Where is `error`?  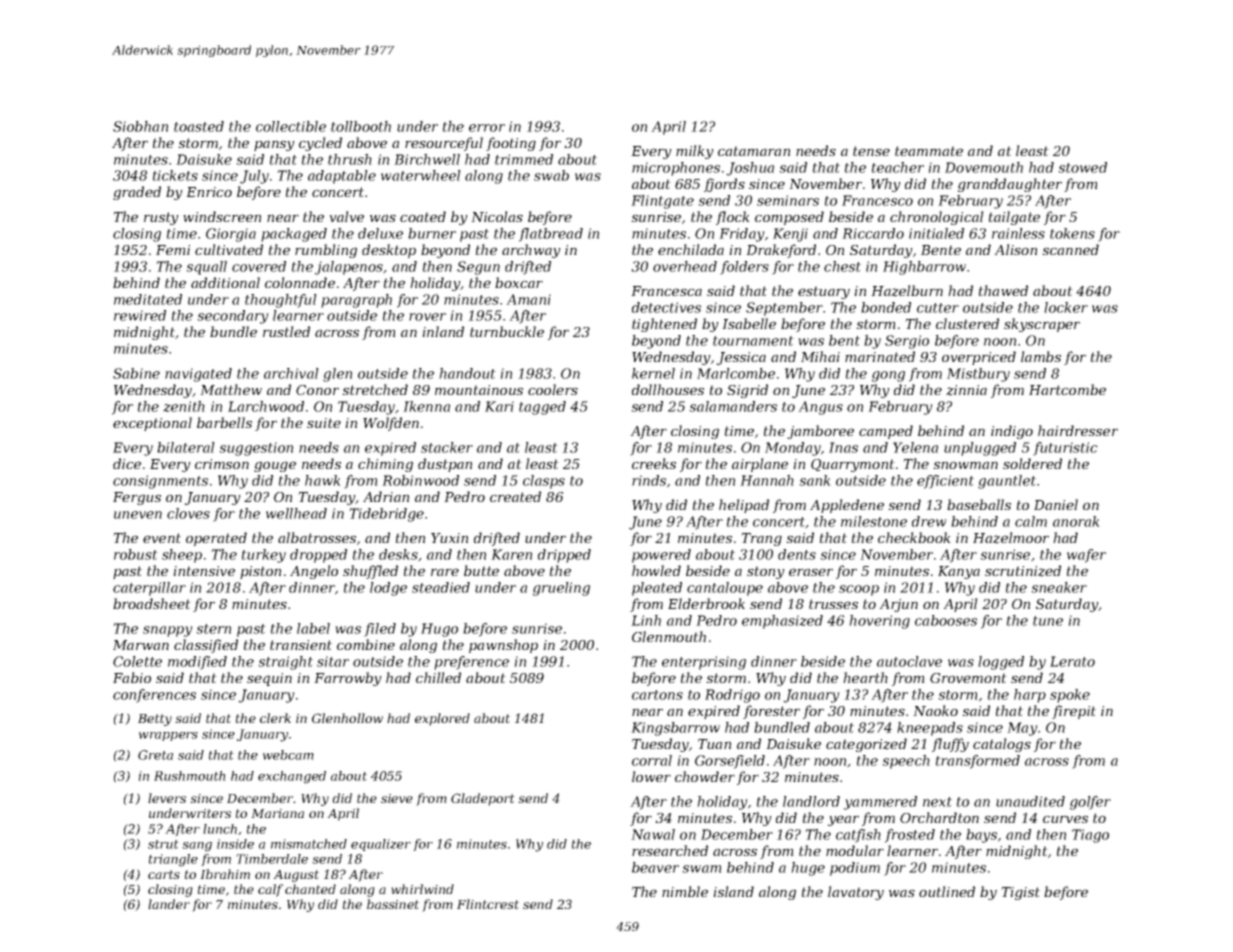
error is located at coordinates (487, 128).
